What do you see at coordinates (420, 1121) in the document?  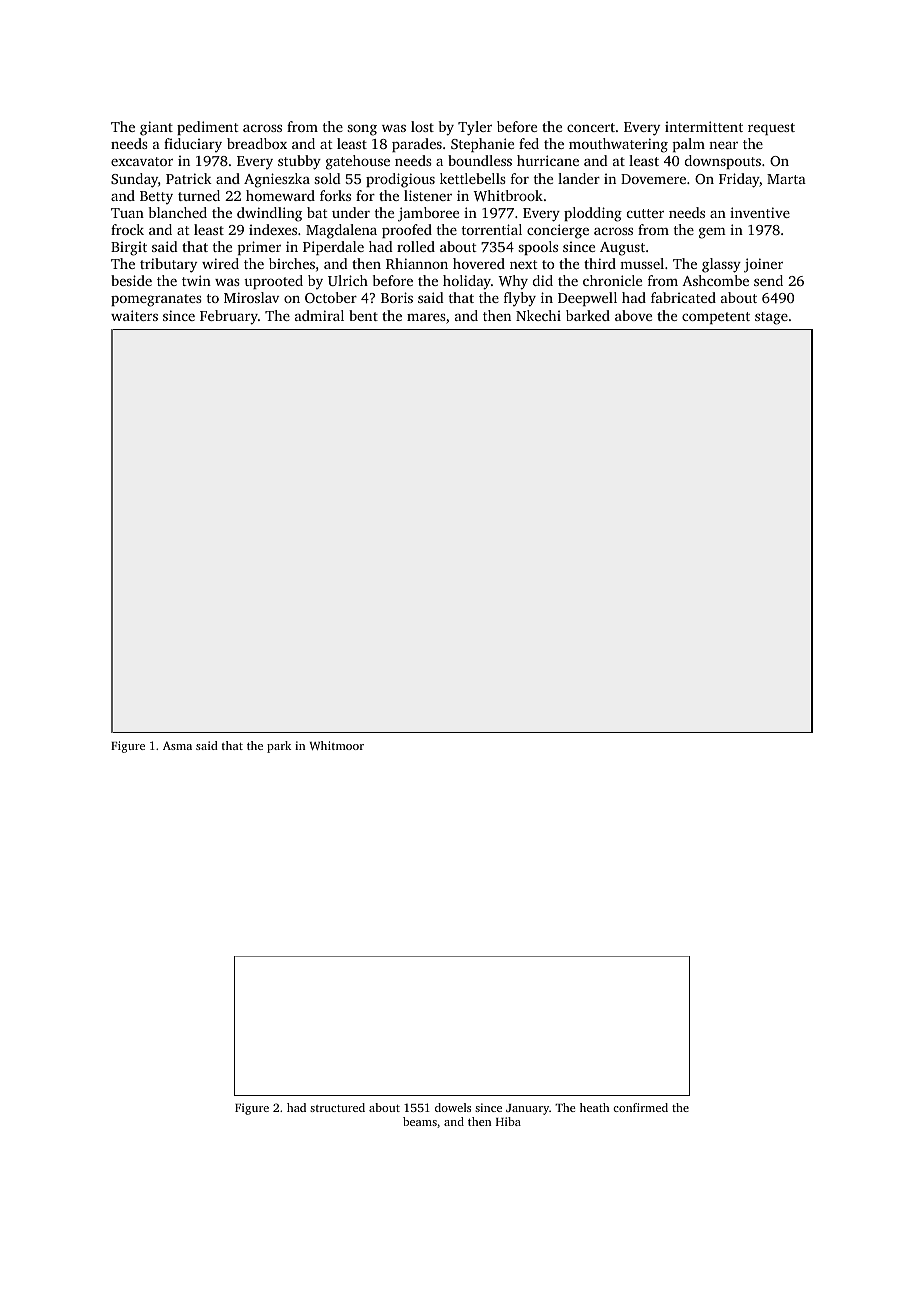 I see `beams` at bounding box center [420, 1121].
